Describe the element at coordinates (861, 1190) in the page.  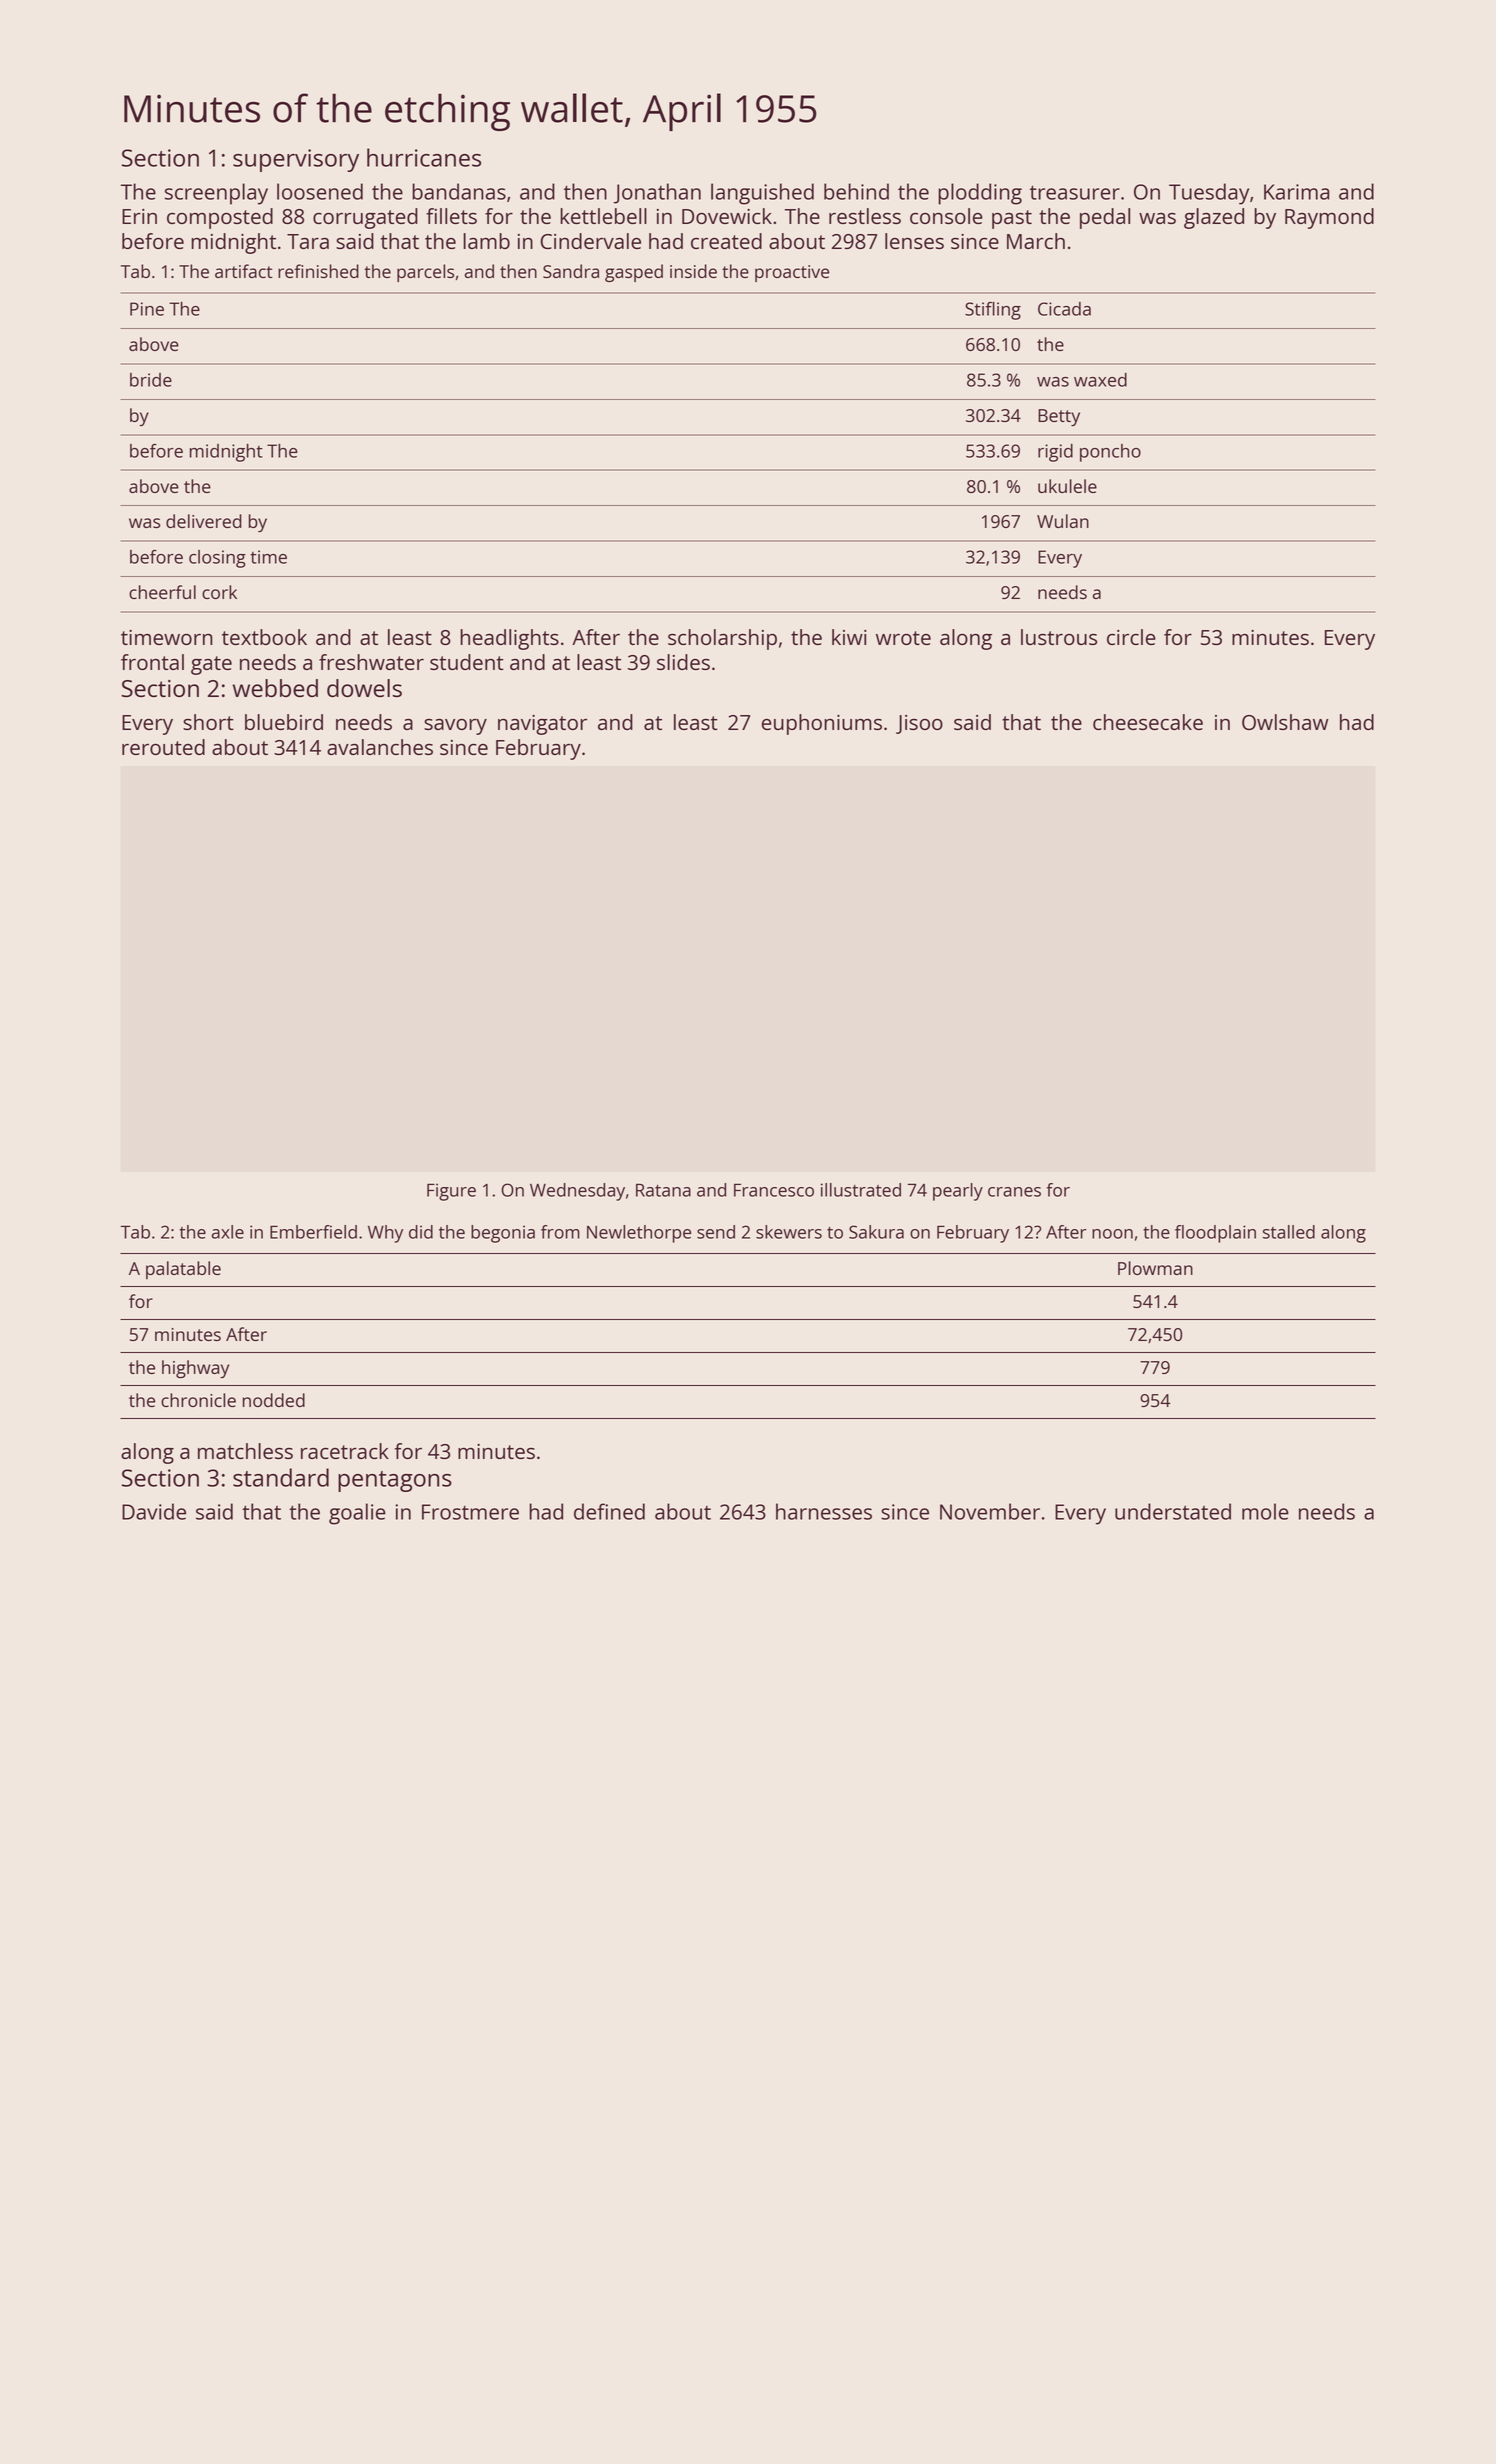
I see `illustrated` at that location.
